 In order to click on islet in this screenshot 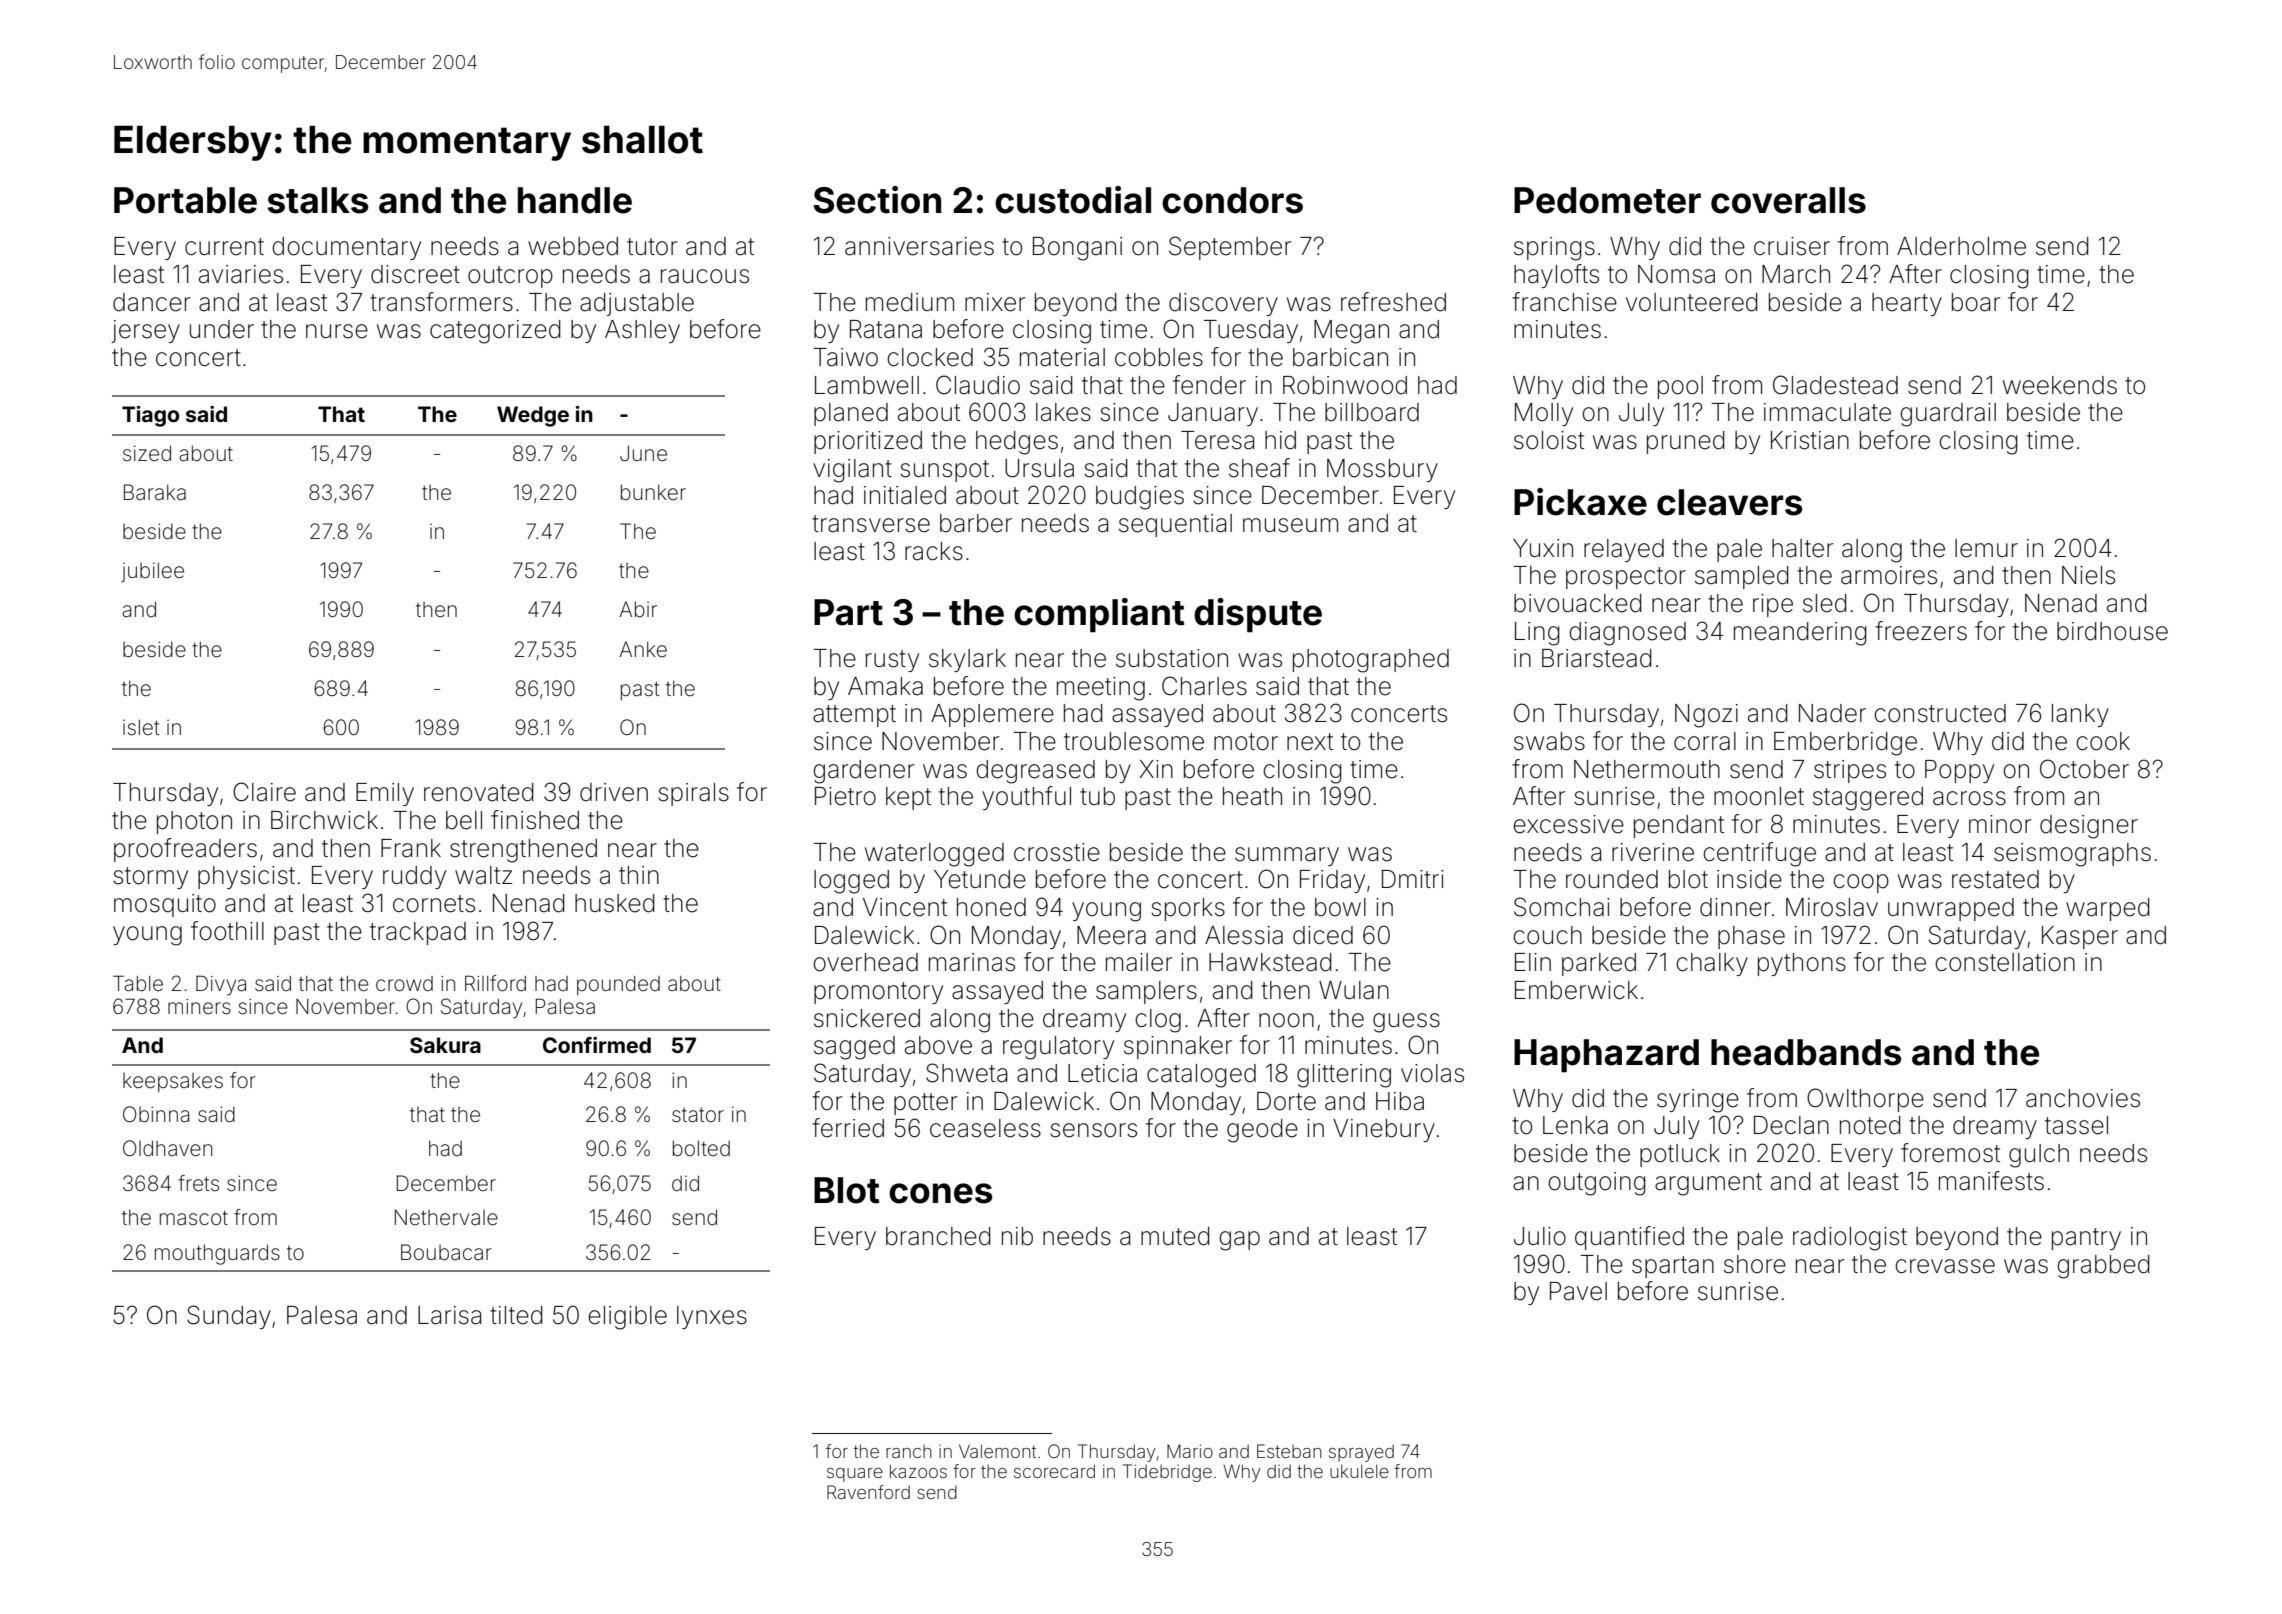, I will do `click(141, 727)`.
